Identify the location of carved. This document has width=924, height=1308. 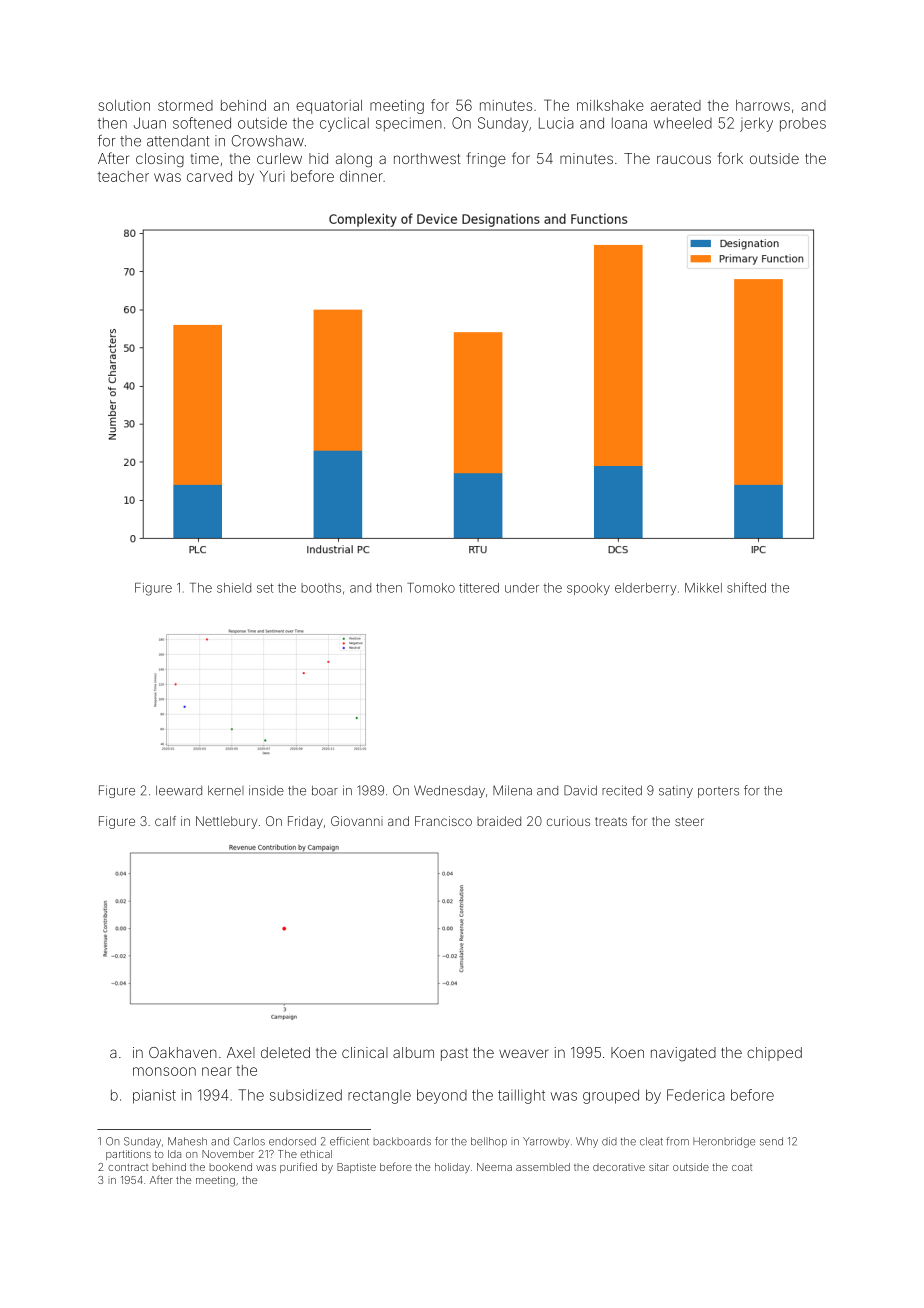
(209, 176).
